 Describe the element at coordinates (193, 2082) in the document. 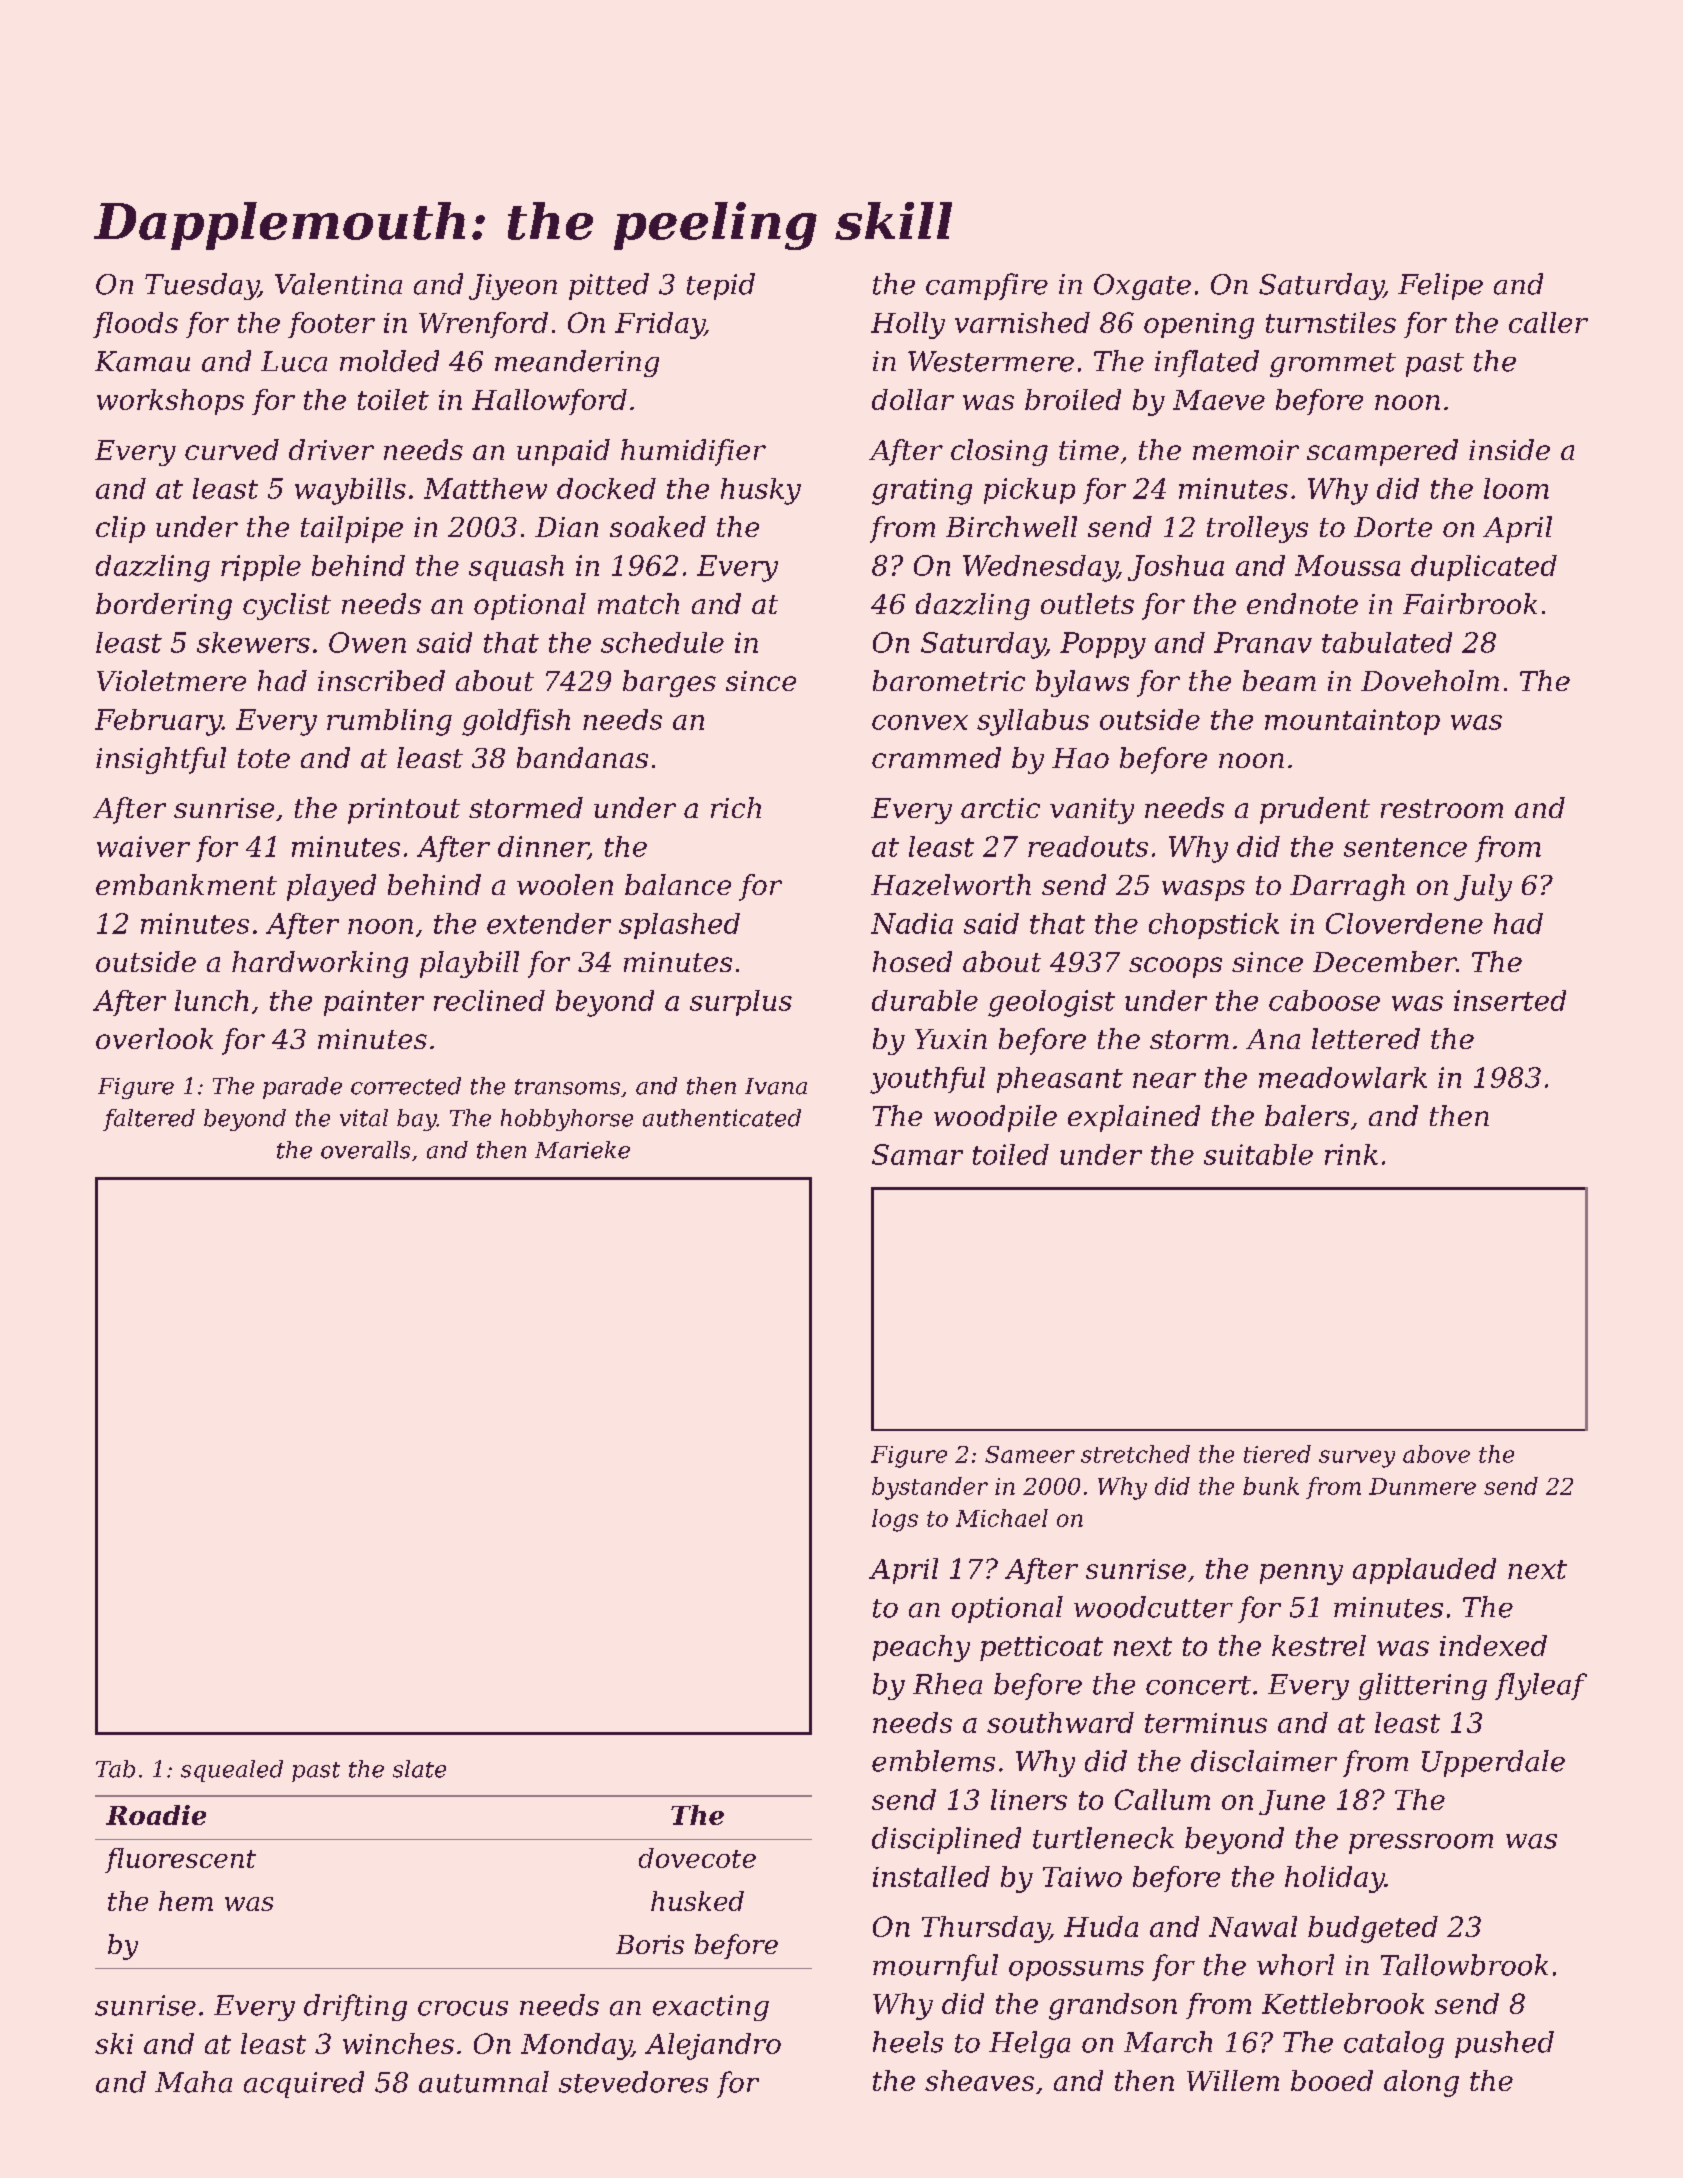

I see `Maha` at that location.
